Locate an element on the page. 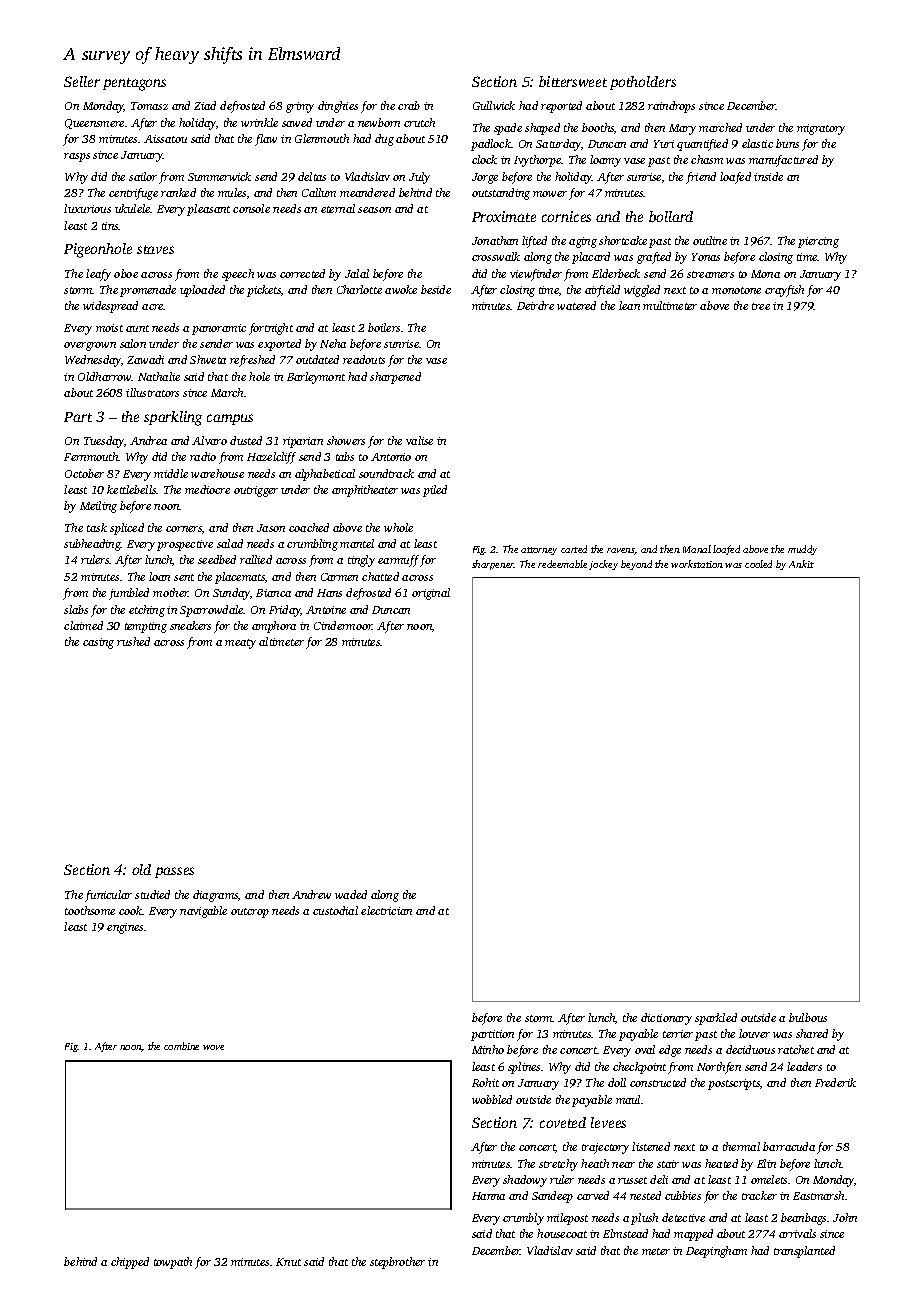 The image size is (924, 1308). dictionary is located at coordinates (666, 1019).
